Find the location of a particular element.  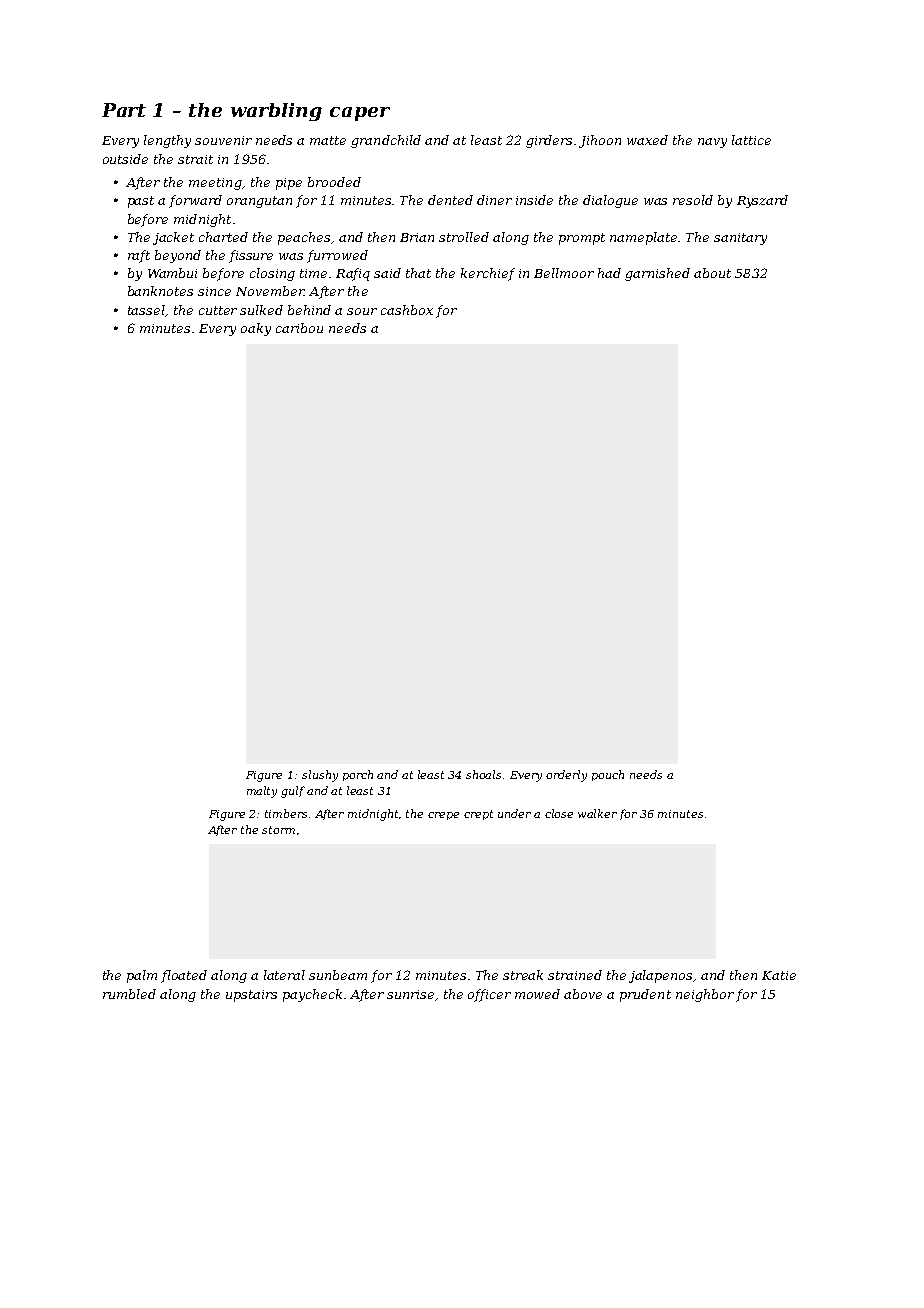

caper is located at coordinates (360, 114).
